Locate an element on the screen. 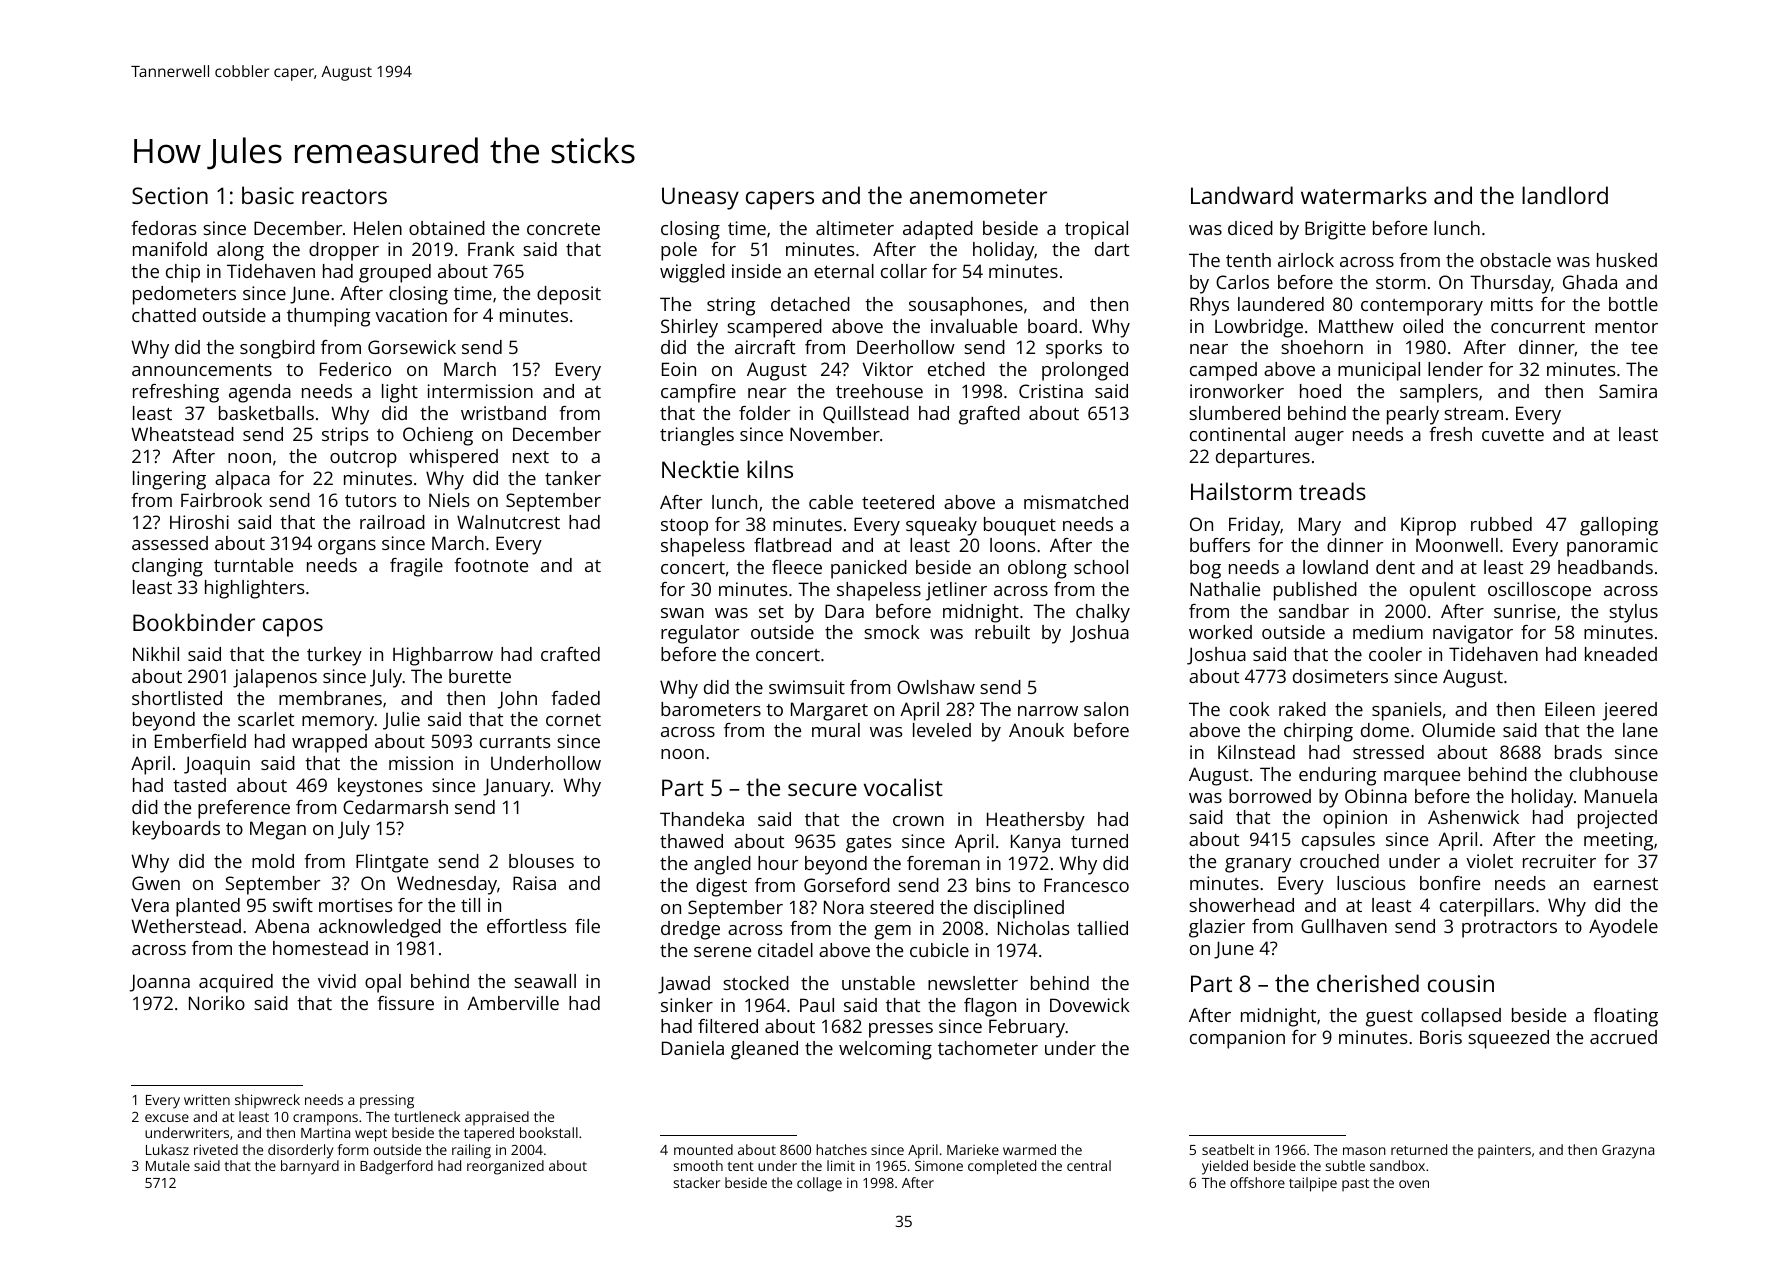 This screenshot has height=1266, width=1790. railroad is located at coordinates (392, 522).
